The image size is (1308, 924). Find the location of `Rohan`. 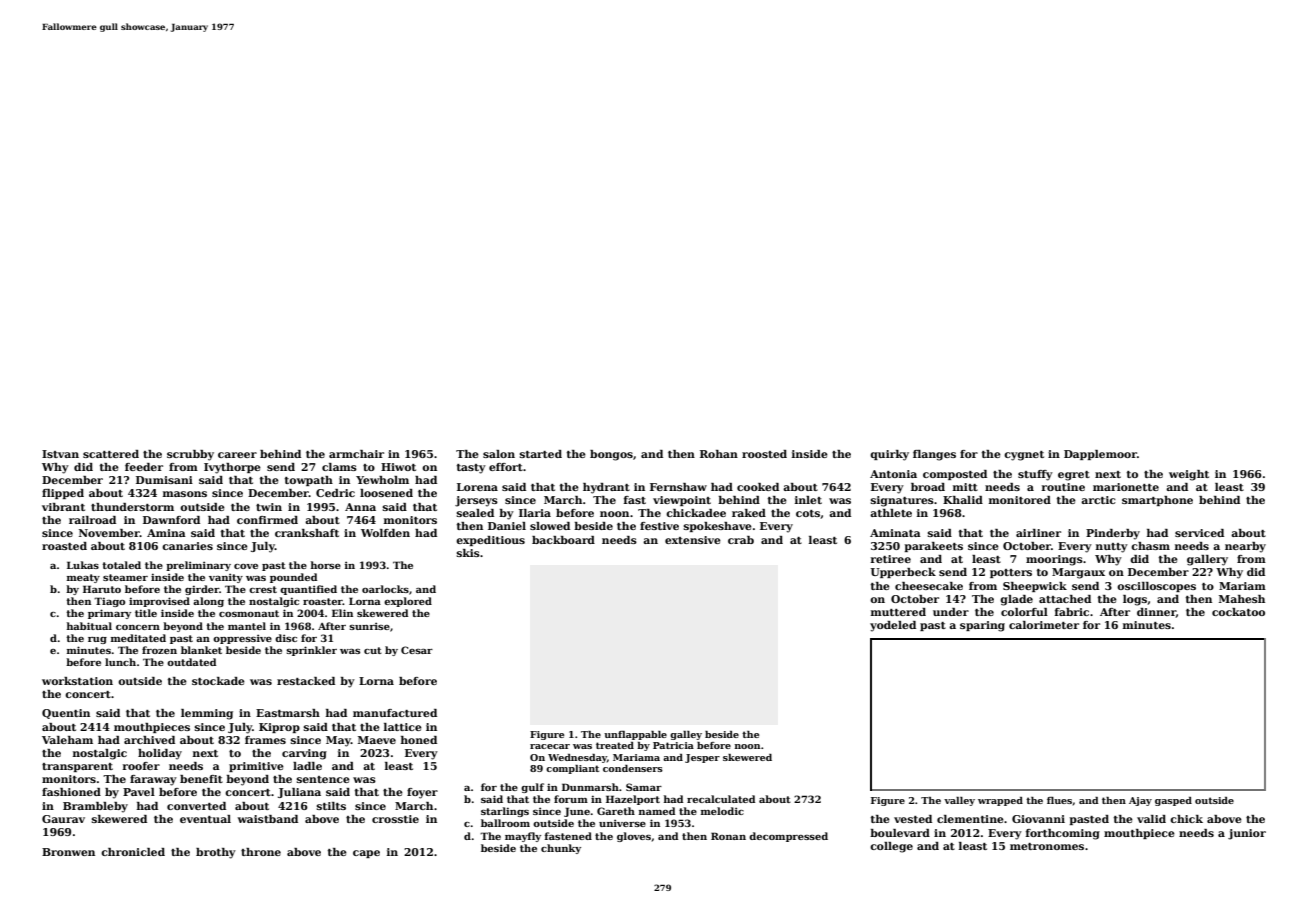

Rohan is located at coordinates (719, 454).
